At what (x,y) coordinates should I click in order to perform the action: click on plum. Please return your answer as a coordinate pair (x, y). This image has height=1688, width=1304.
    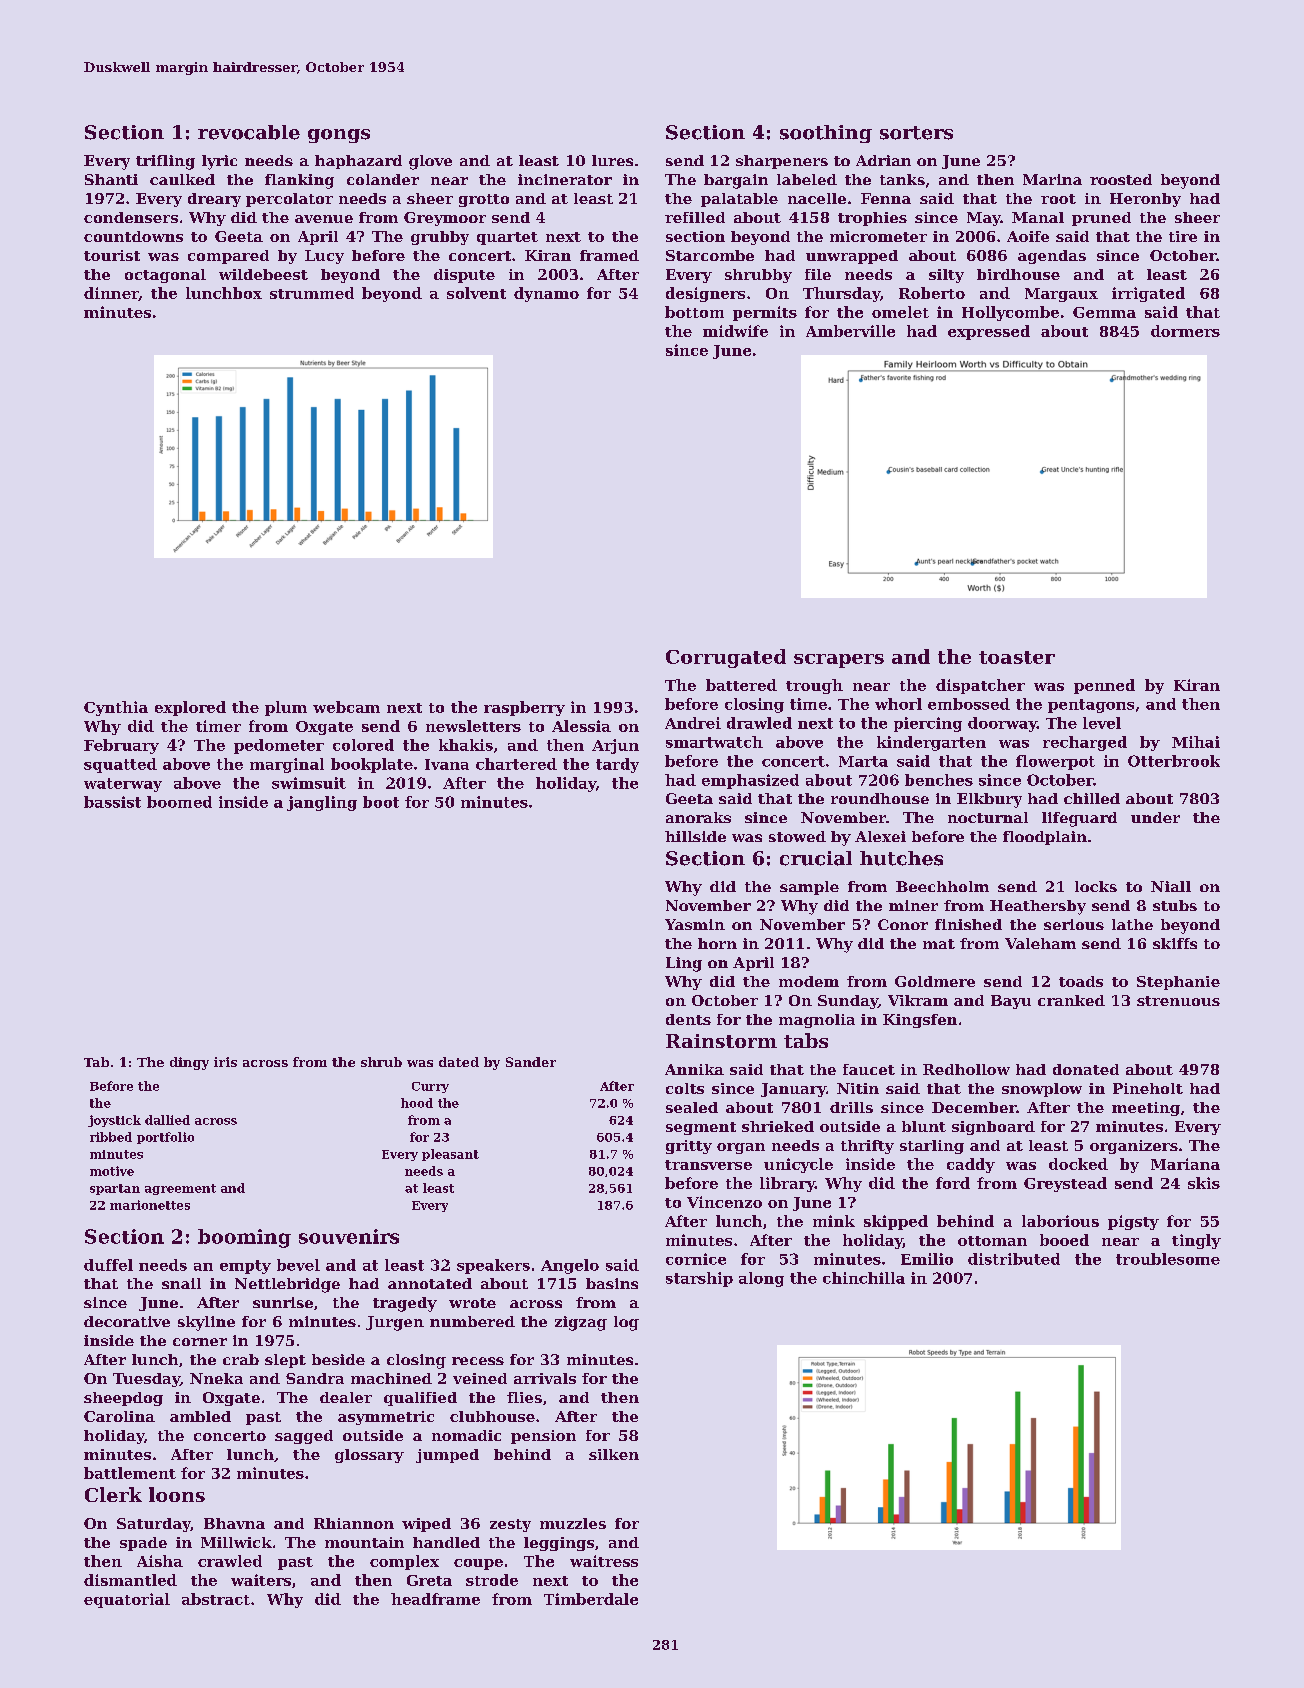
    Looking at the image, I should click on (286, 708).
